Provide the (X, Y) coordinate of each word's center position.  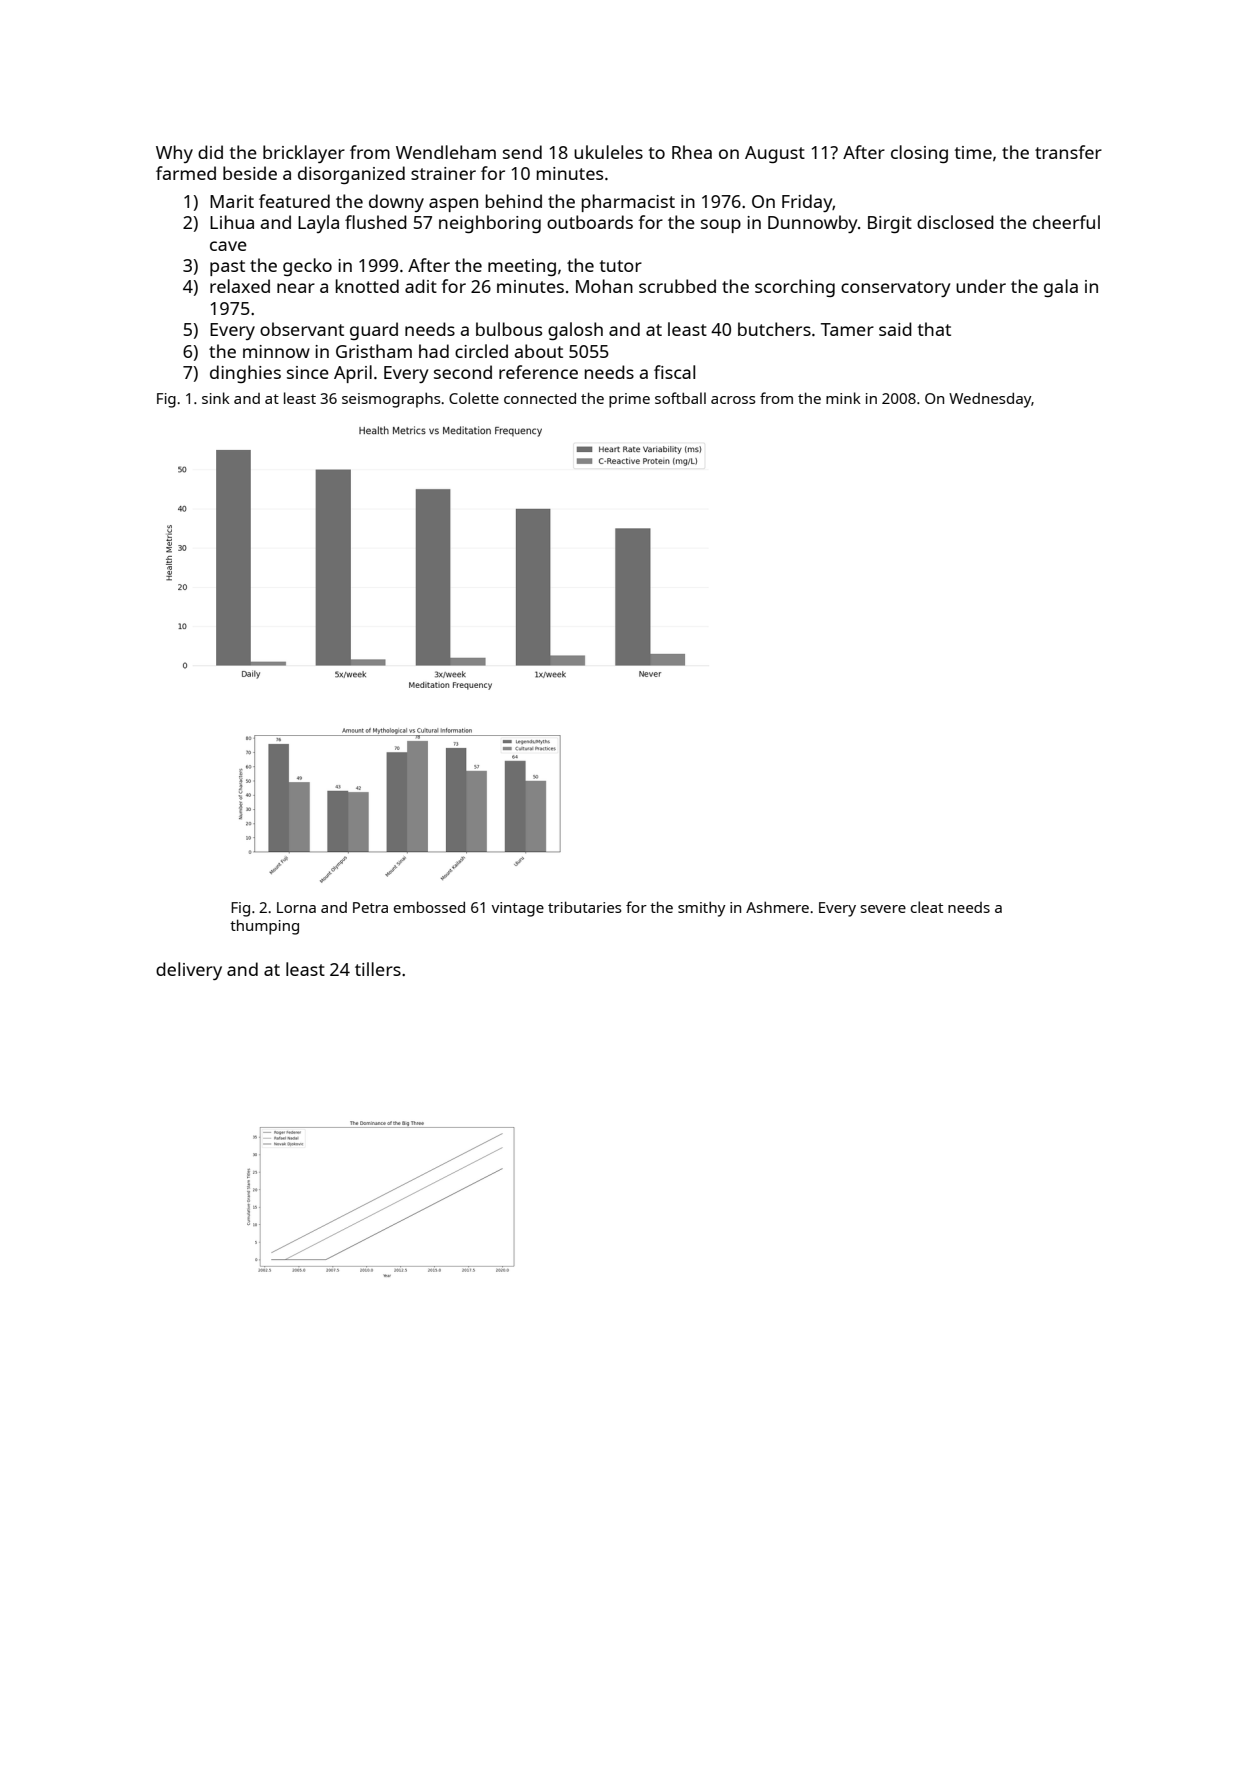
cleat (927, 907)
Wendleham (446, 152)
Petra (370, 907)
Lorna (296, 907)
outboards (590, 222)
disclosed (955, 222)
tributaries (585, 907)
